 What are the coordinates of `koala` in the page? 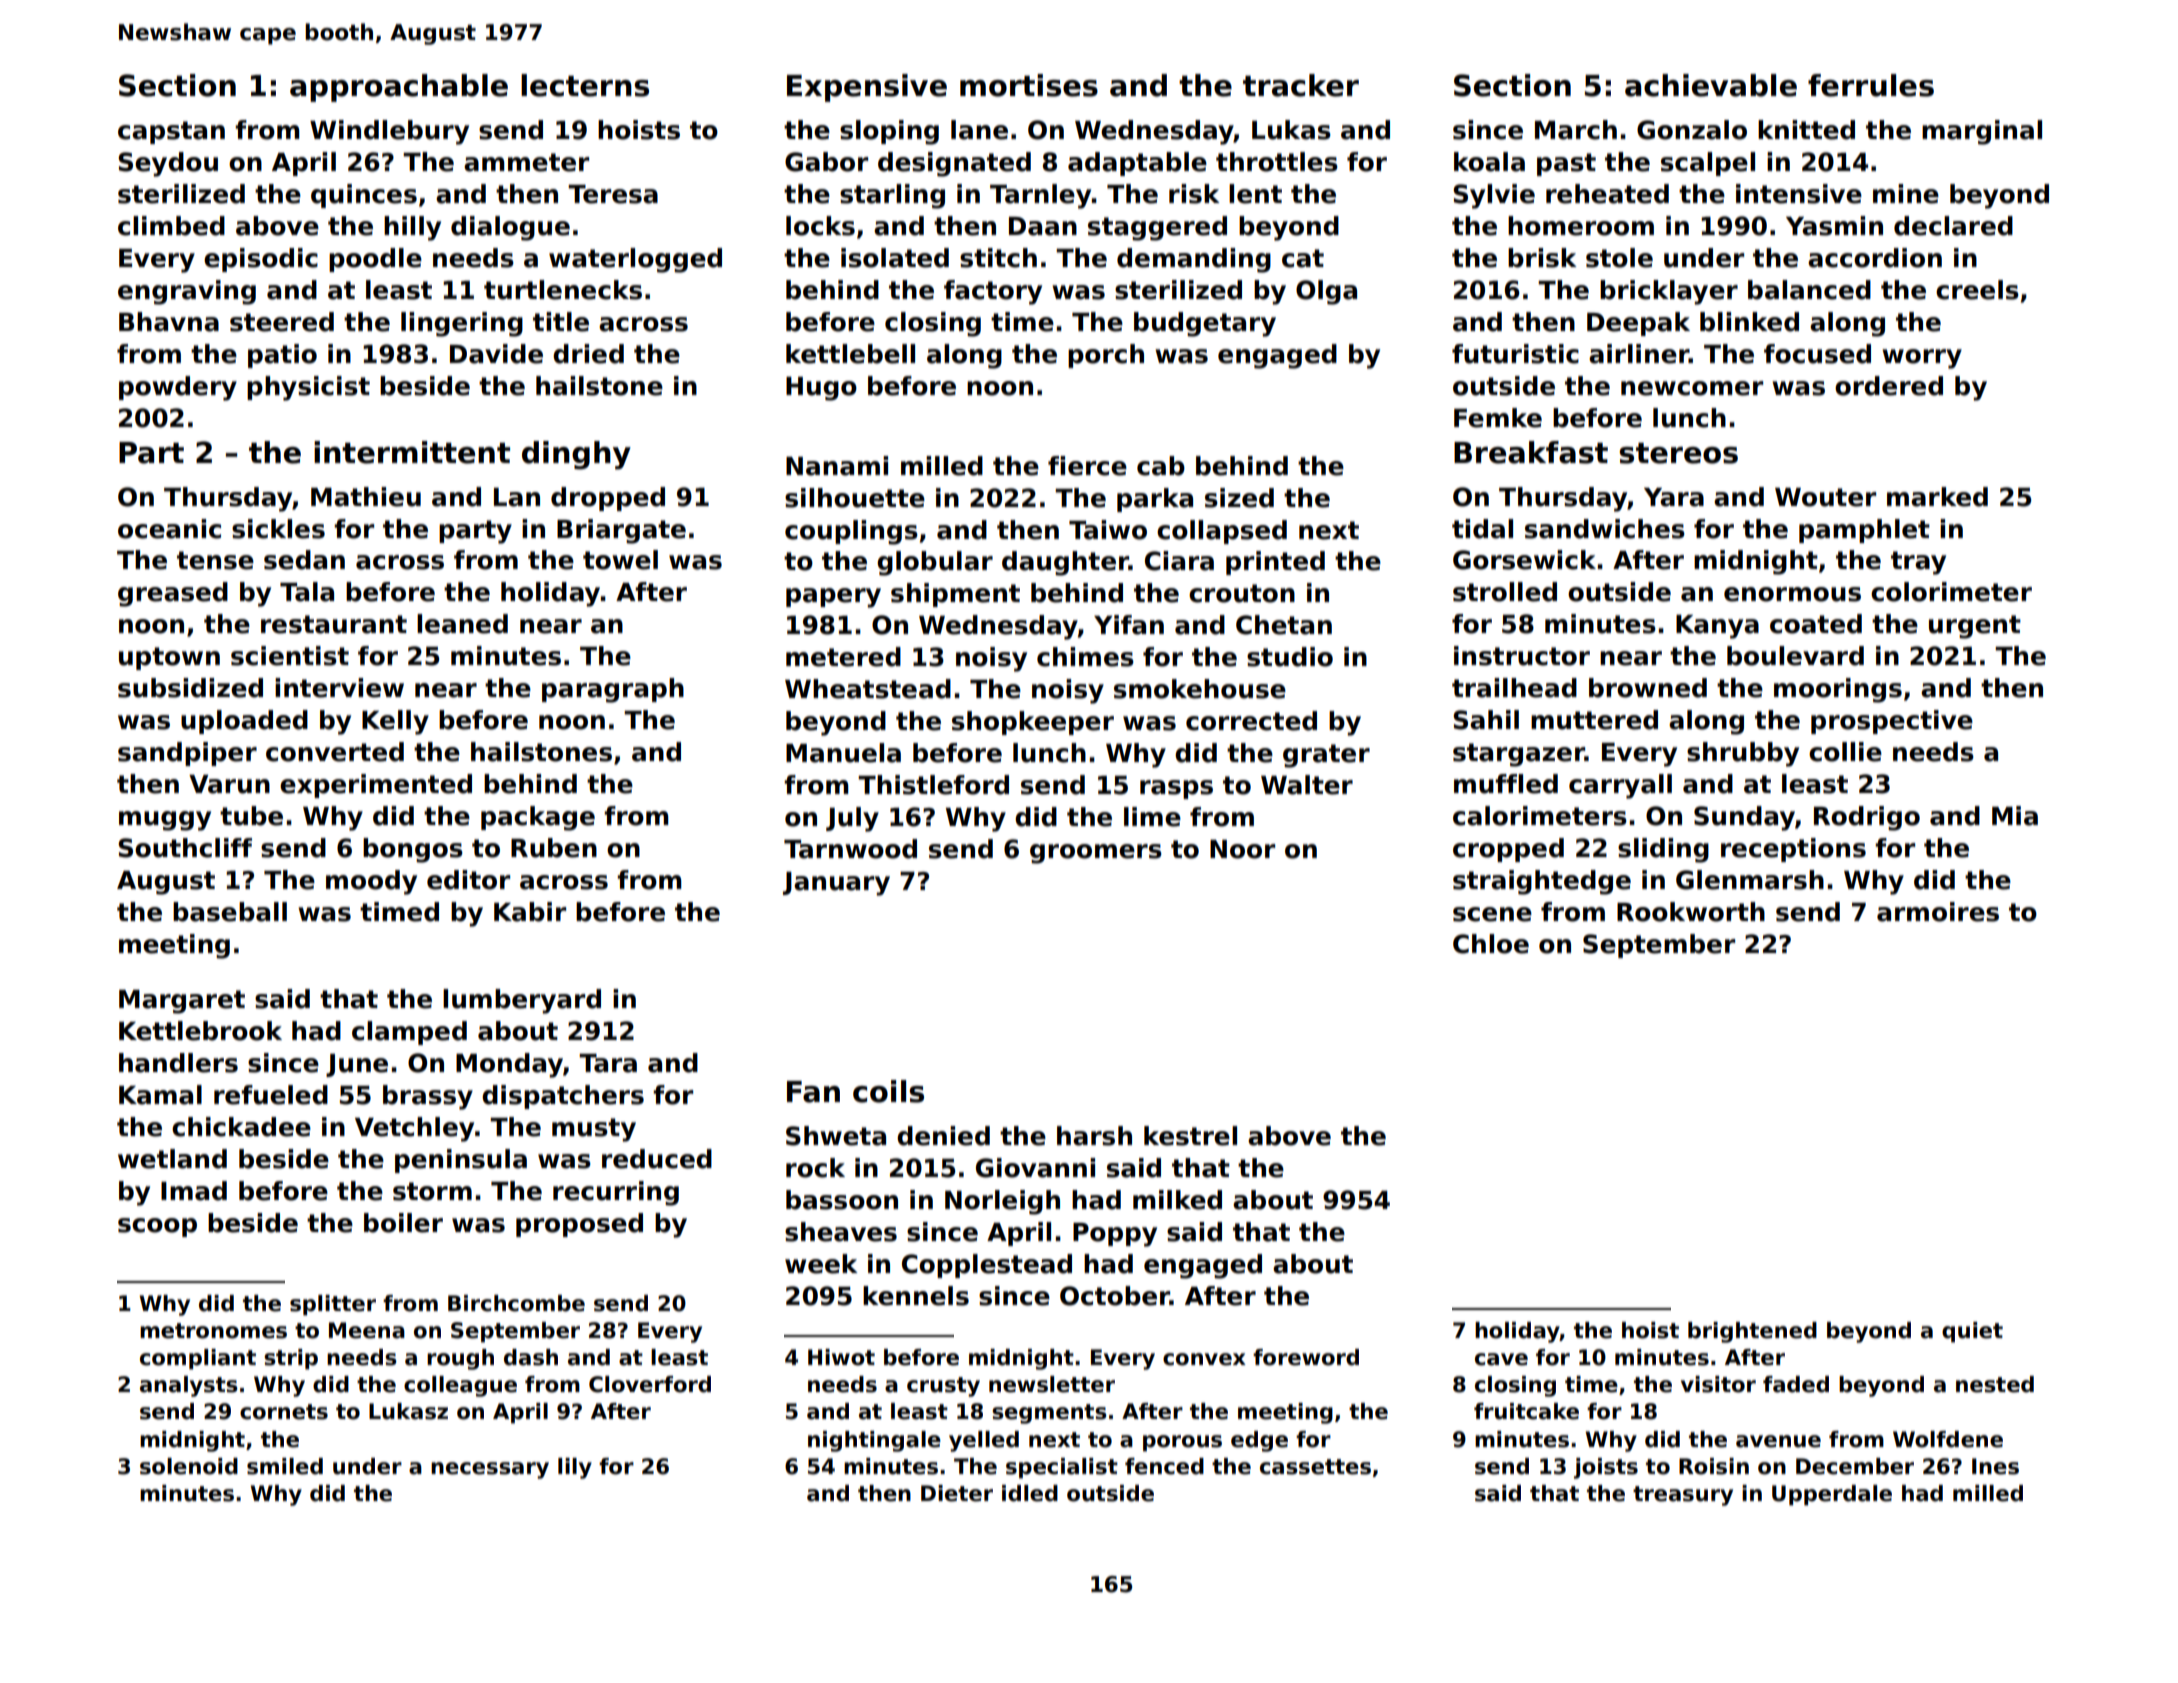 It's located at (1489, 162).
